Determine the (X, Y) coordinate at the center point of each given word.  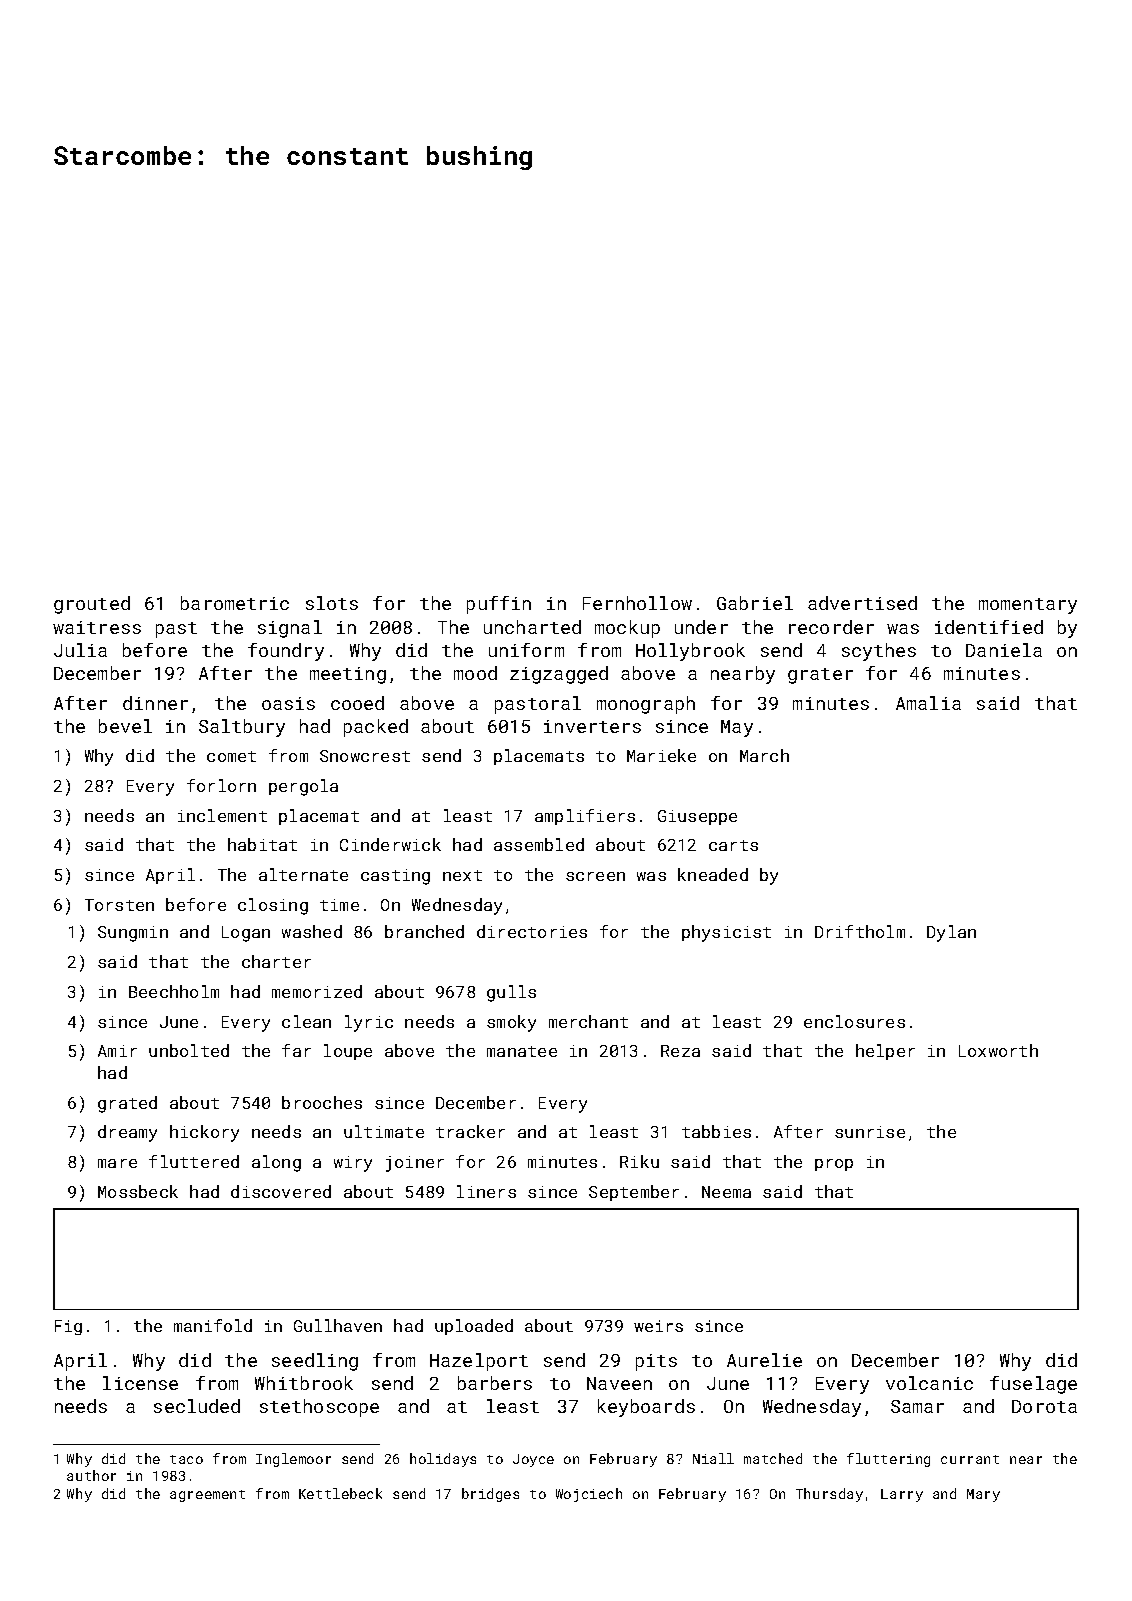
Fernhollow (637, 603)
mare (117, 1163)
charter (276, 961)
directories (532, 931)
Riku (639, 1161)
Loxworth (998, 1050)
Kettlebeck (340, 1493)
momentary (1028, 606)
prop (834, 1165)
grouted (92, 605)
